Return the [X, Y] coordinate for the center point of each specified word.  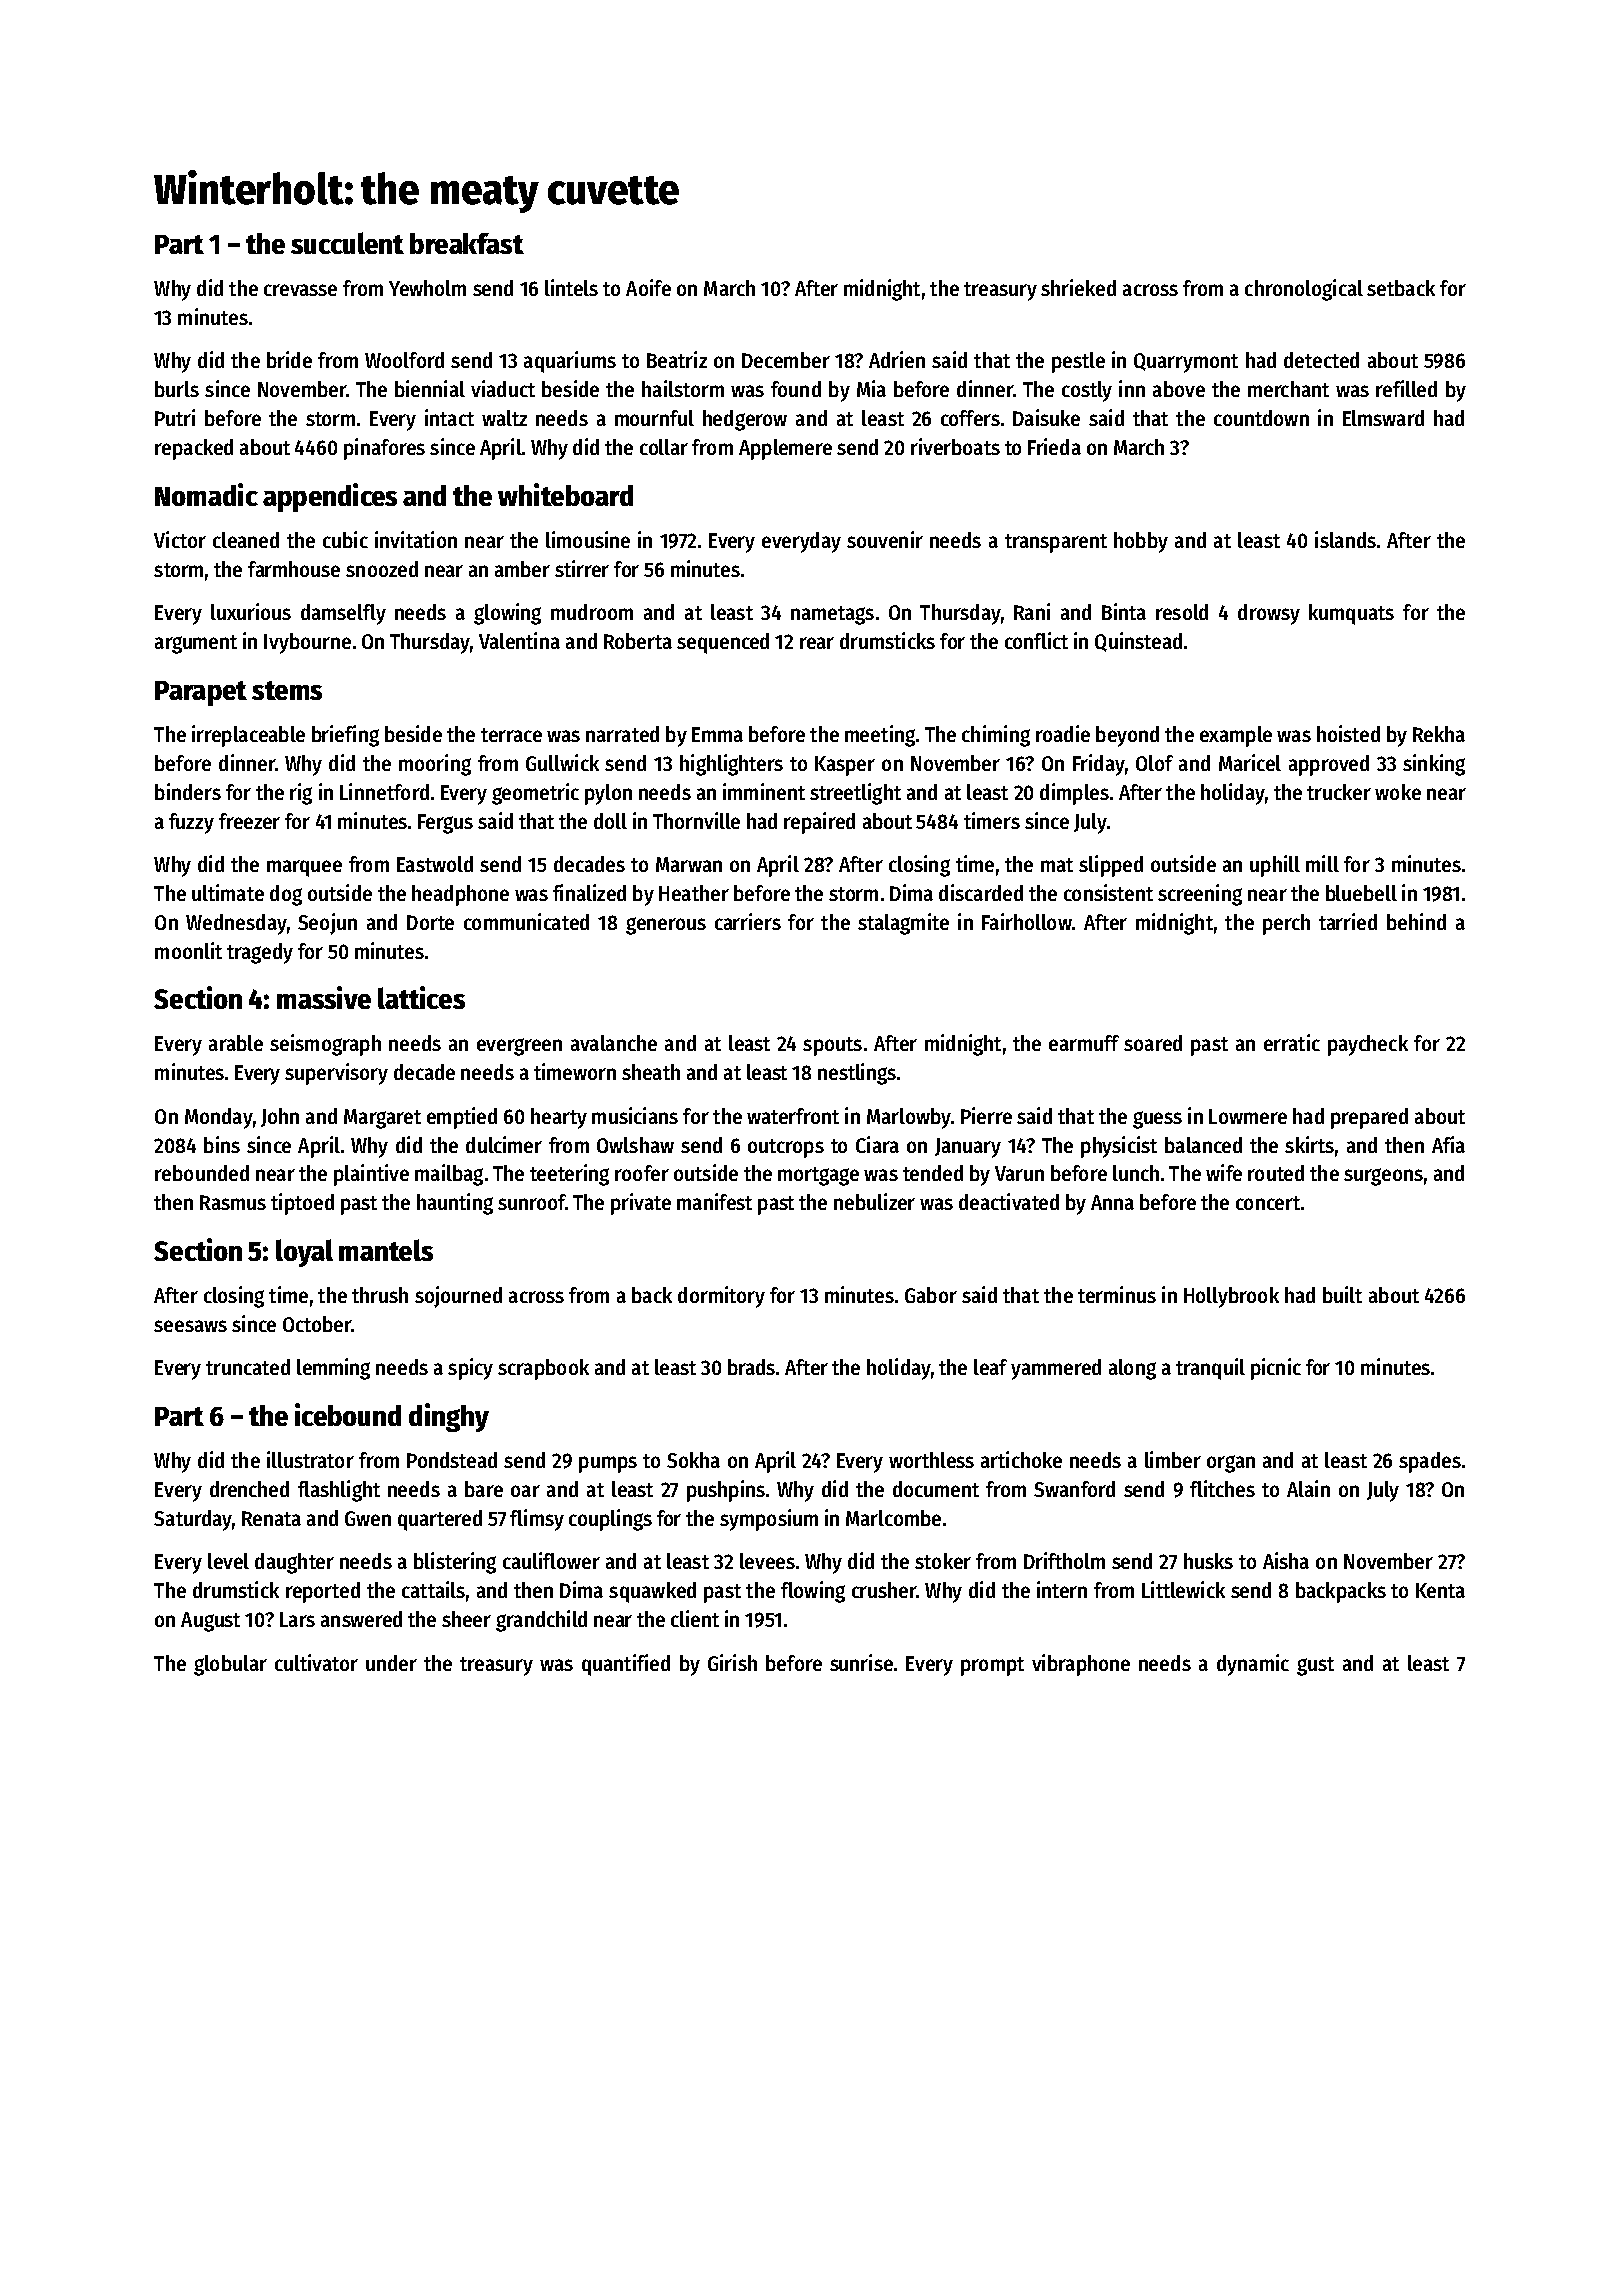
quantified [626, 1665]
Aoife [648, 287]
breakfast [467, 243]
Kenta [1440, 1590]
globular [230, 1665]
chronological [1304, 290]
